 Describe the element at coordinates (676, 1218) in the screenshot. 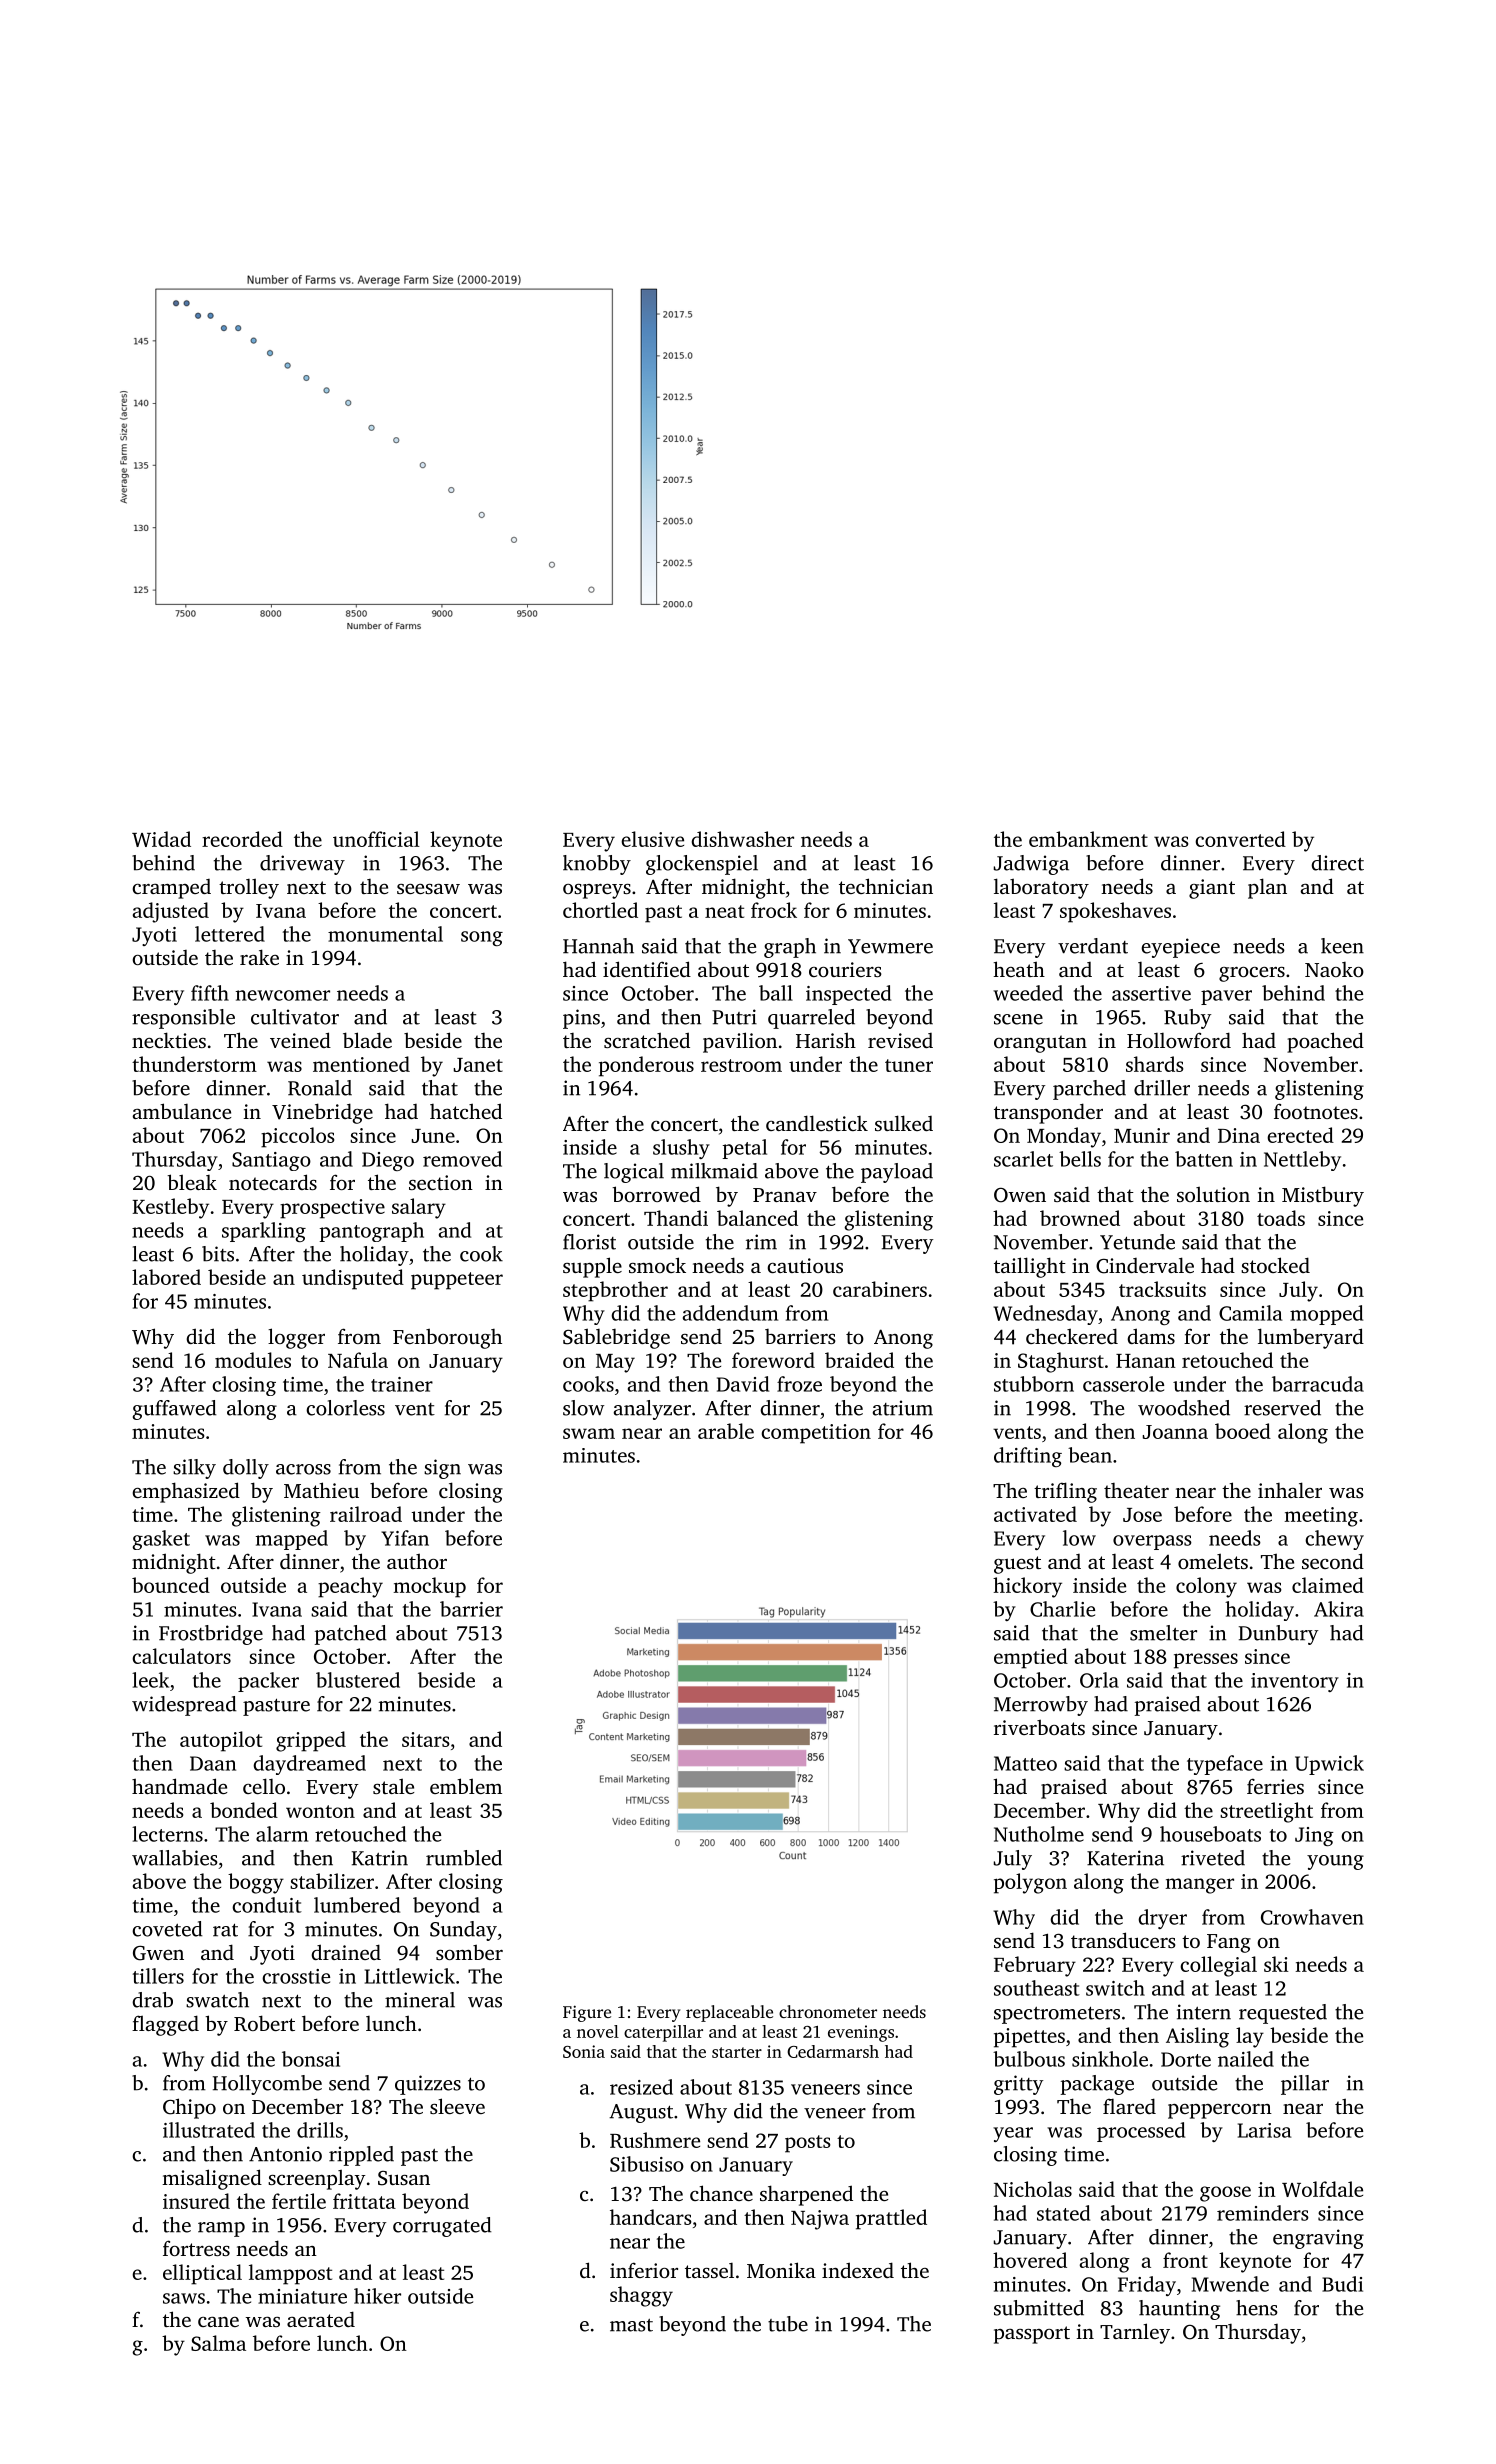

I see `Thandi` at that location.
